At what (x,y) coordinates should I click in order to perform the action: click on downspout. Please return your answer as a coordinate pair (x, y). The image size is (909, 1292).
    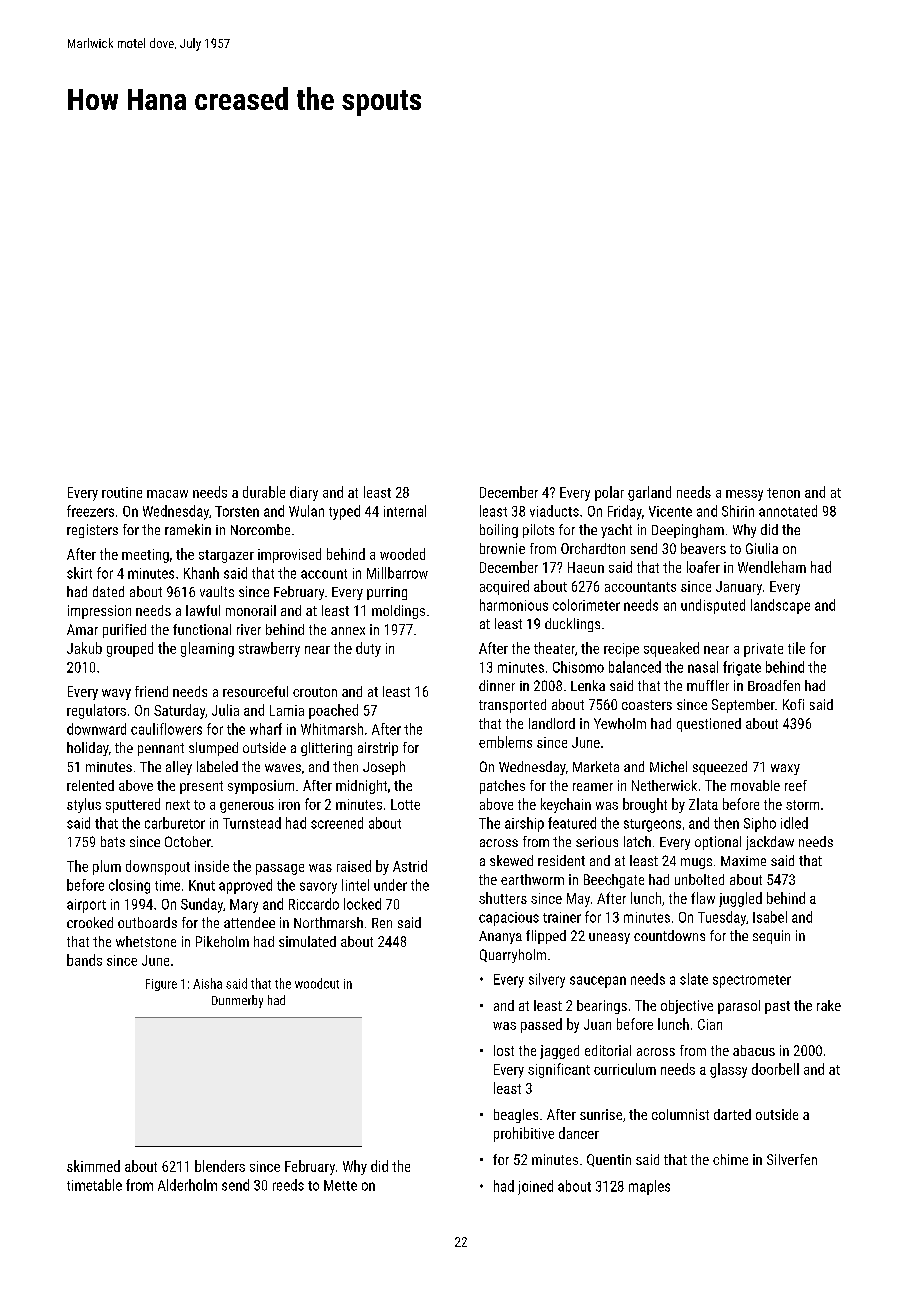
    Looking at the image, I should click on (158, 867).
